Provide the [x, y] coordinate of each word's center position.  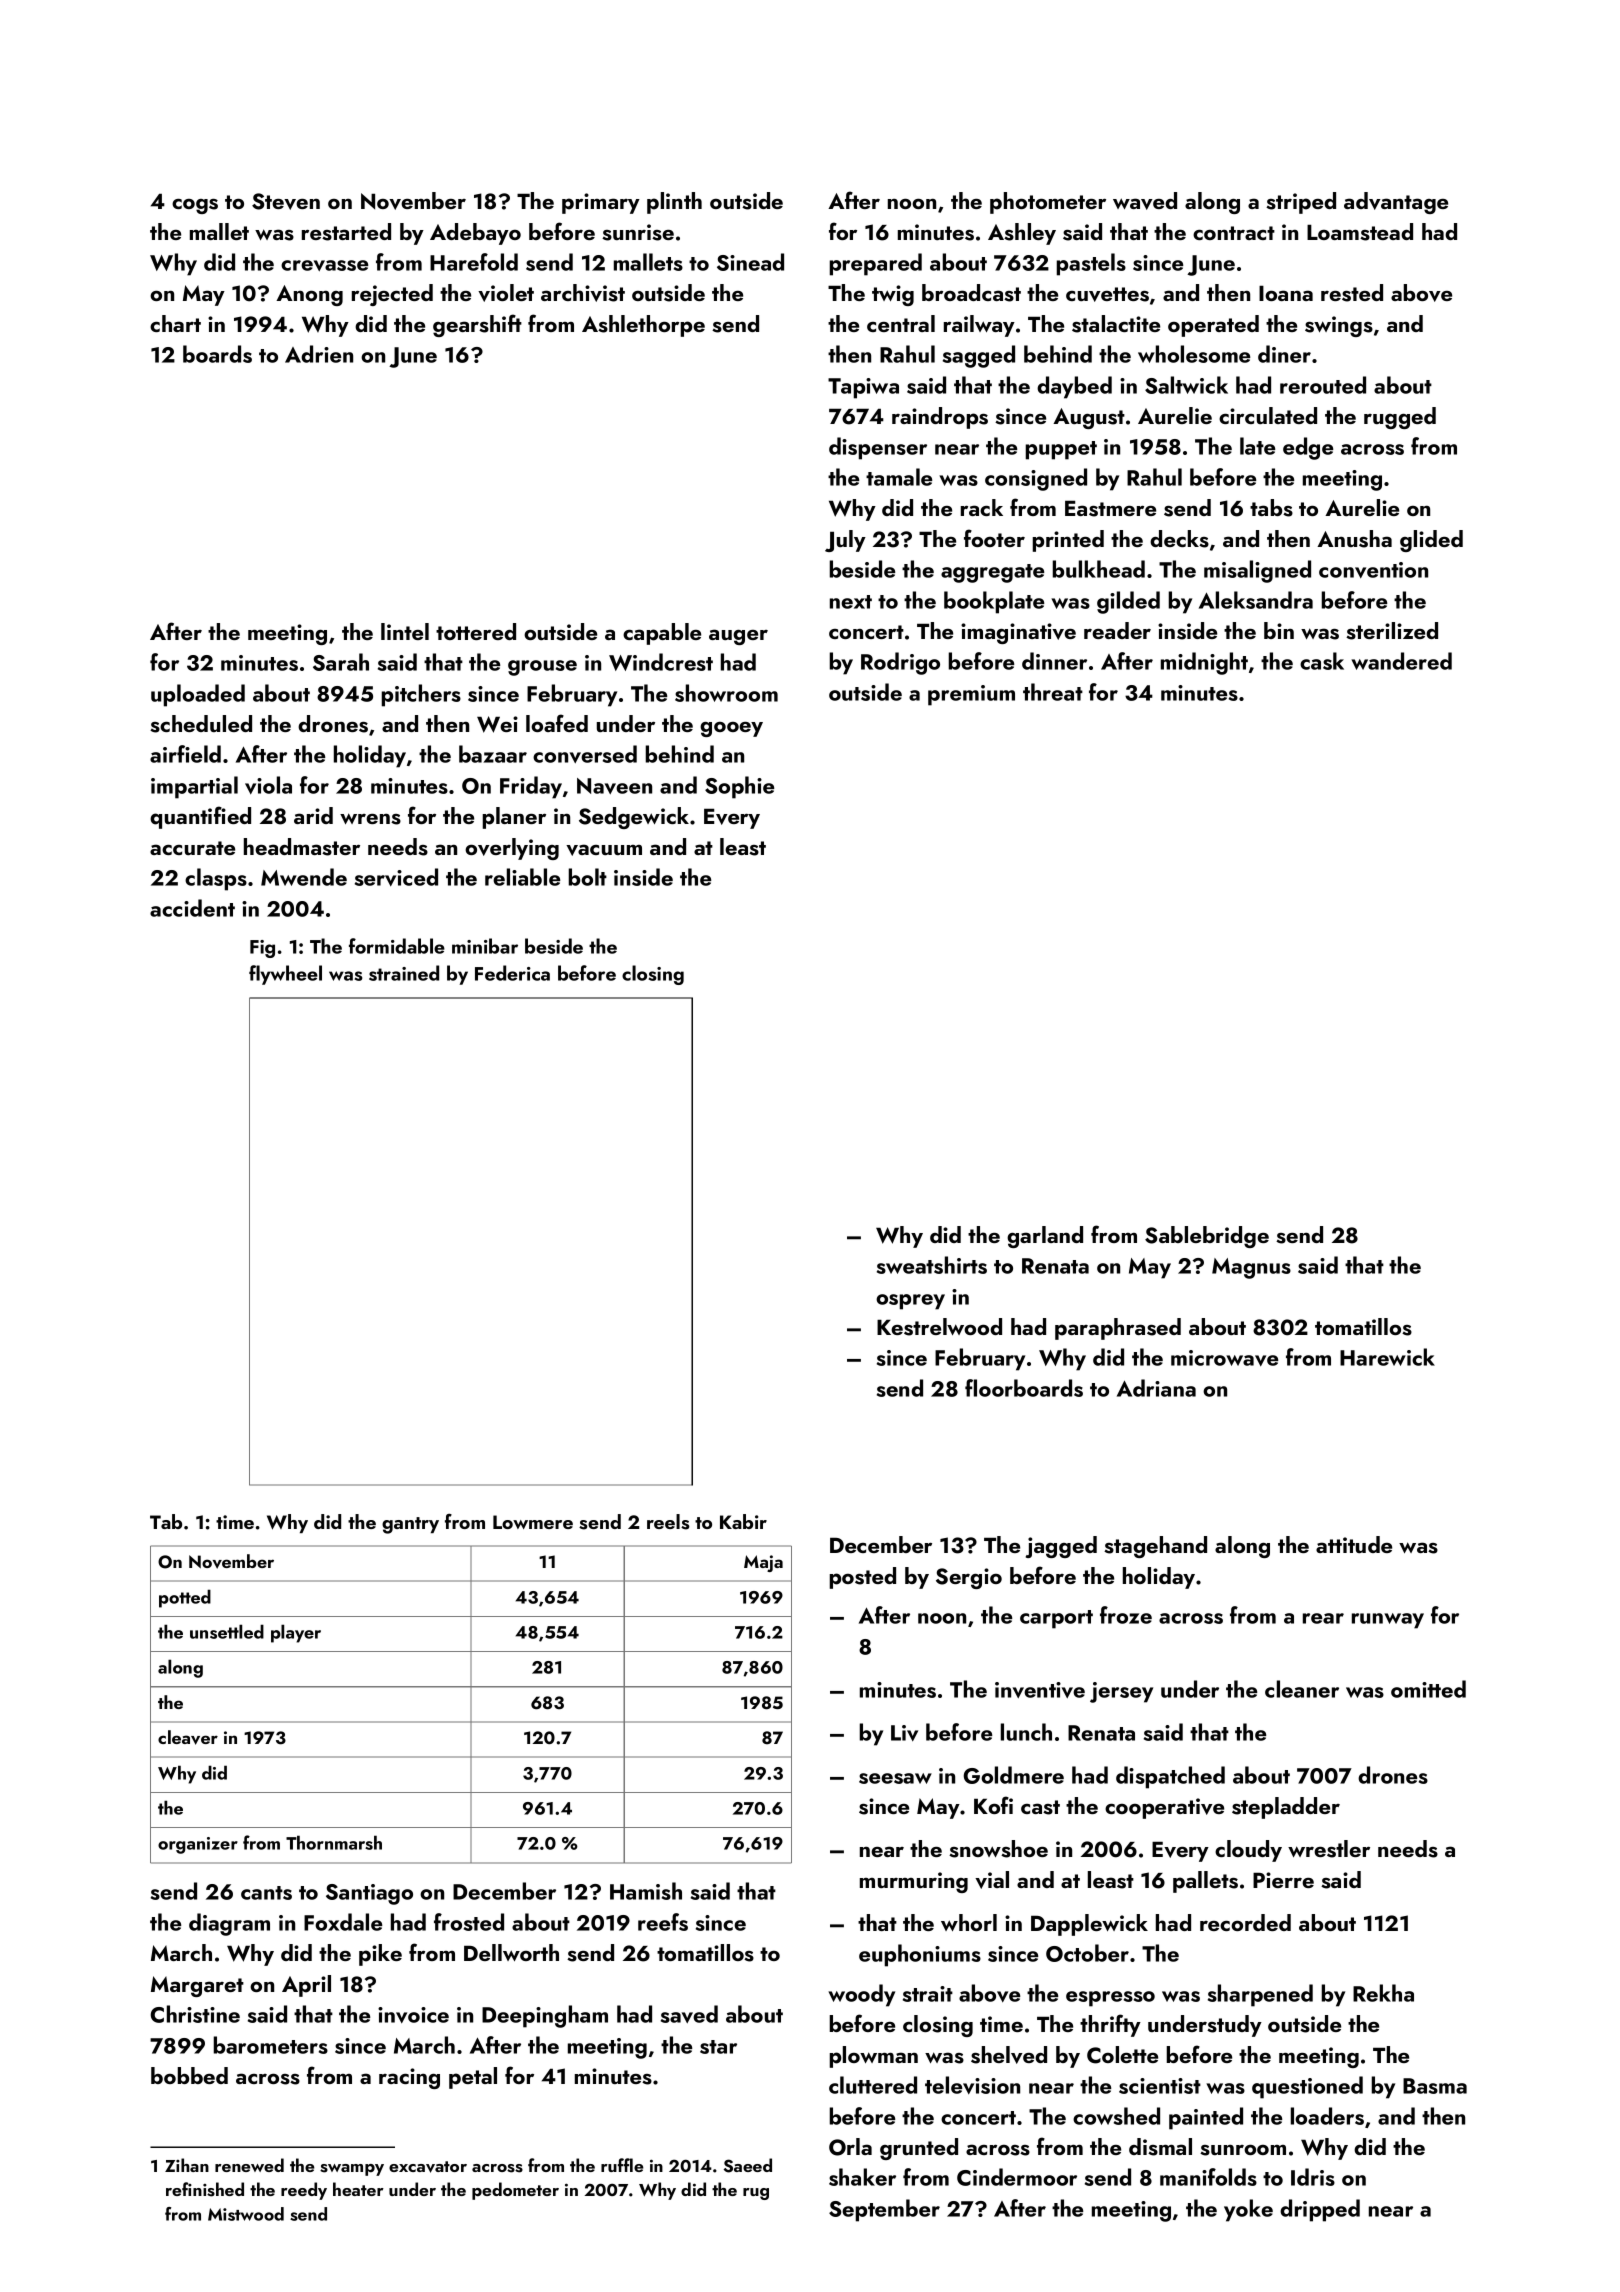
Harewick [1387, 1357]
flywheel [285, 975]
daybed [1074, 387]
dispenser [878, 448]
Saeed [748, 2165]
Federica [512, 973]
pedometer [515, 2191]
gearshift [477, 325]
